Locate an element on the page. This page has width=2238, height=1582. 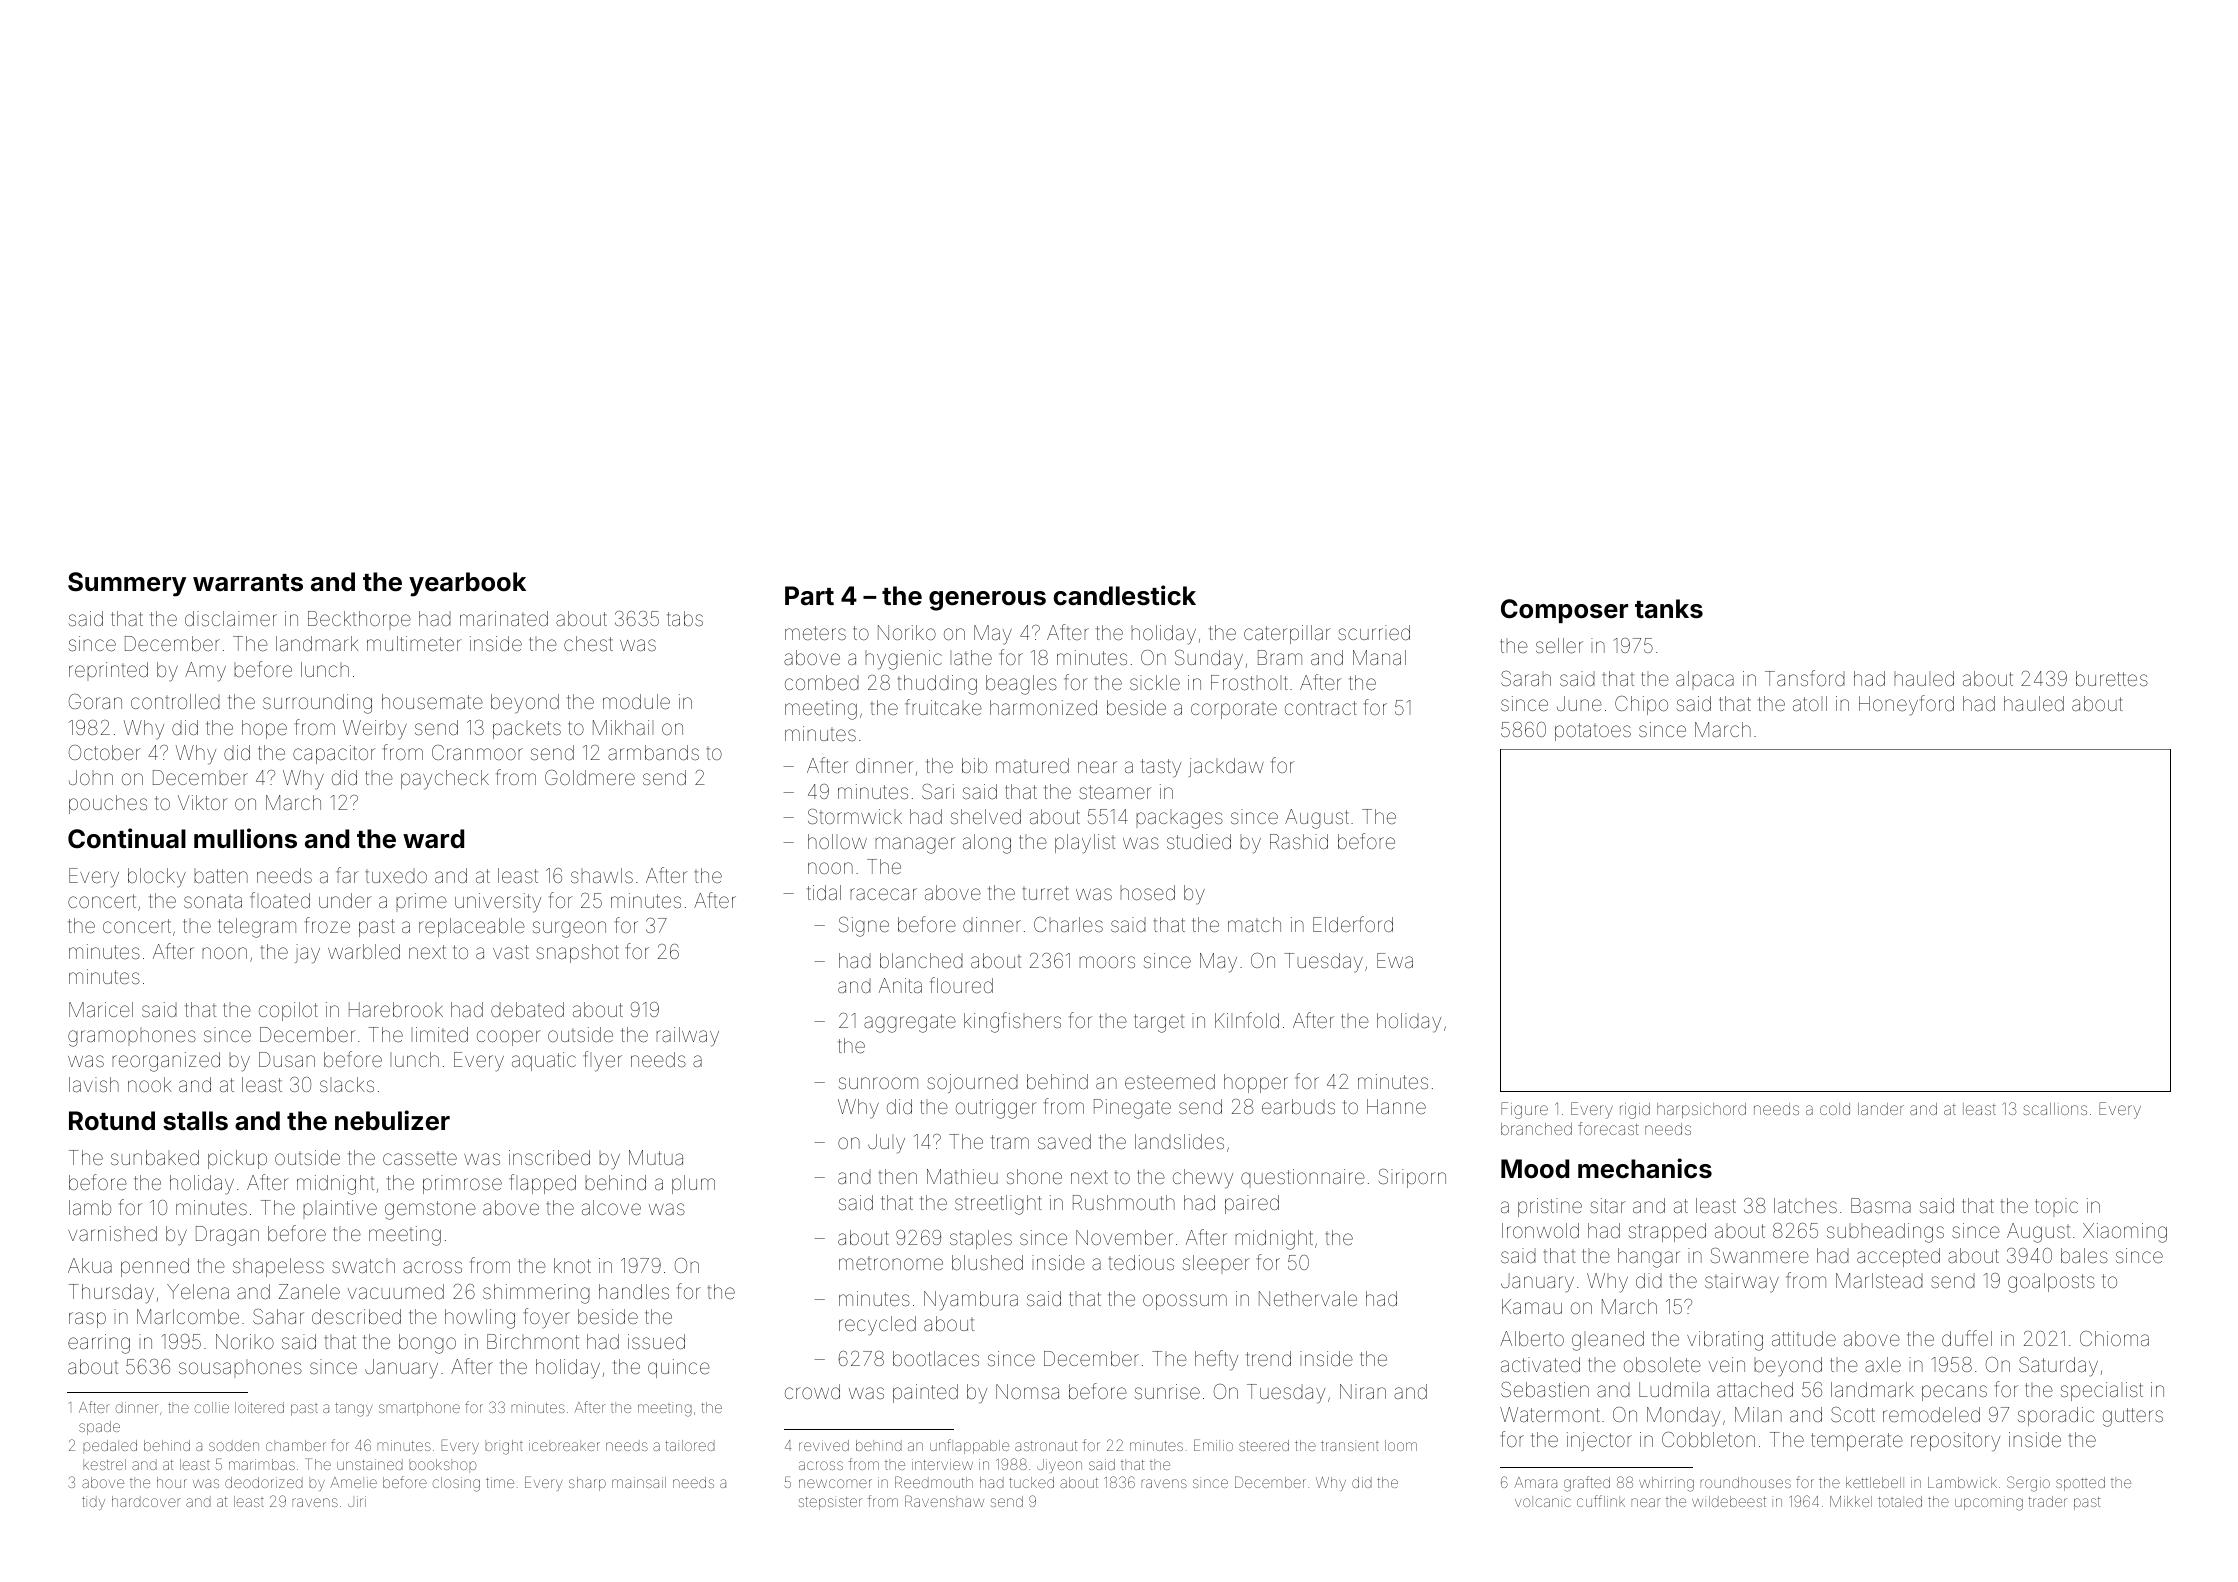
shawls is located at coordinates (602, 875).
